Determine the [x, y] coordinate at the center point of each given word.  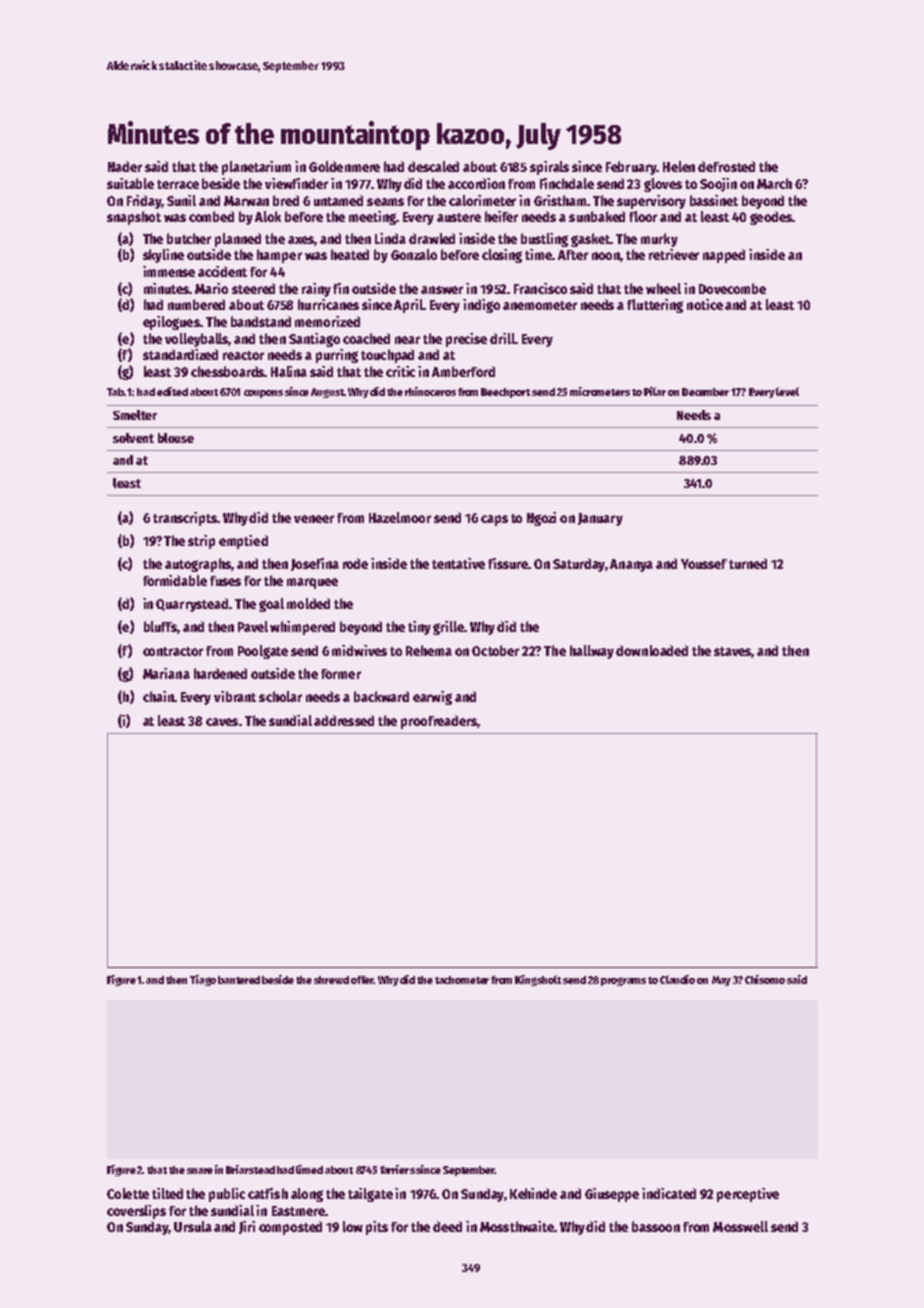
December [705, 392]
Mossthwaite [517, 1226]
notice [705, 304]
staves [733, 652]
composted [290, 1228]
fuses [225, 581]
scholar [280, 696]
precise [466, 340]
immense [169, 271]
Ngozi [541, 519]
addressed [344, 720]
